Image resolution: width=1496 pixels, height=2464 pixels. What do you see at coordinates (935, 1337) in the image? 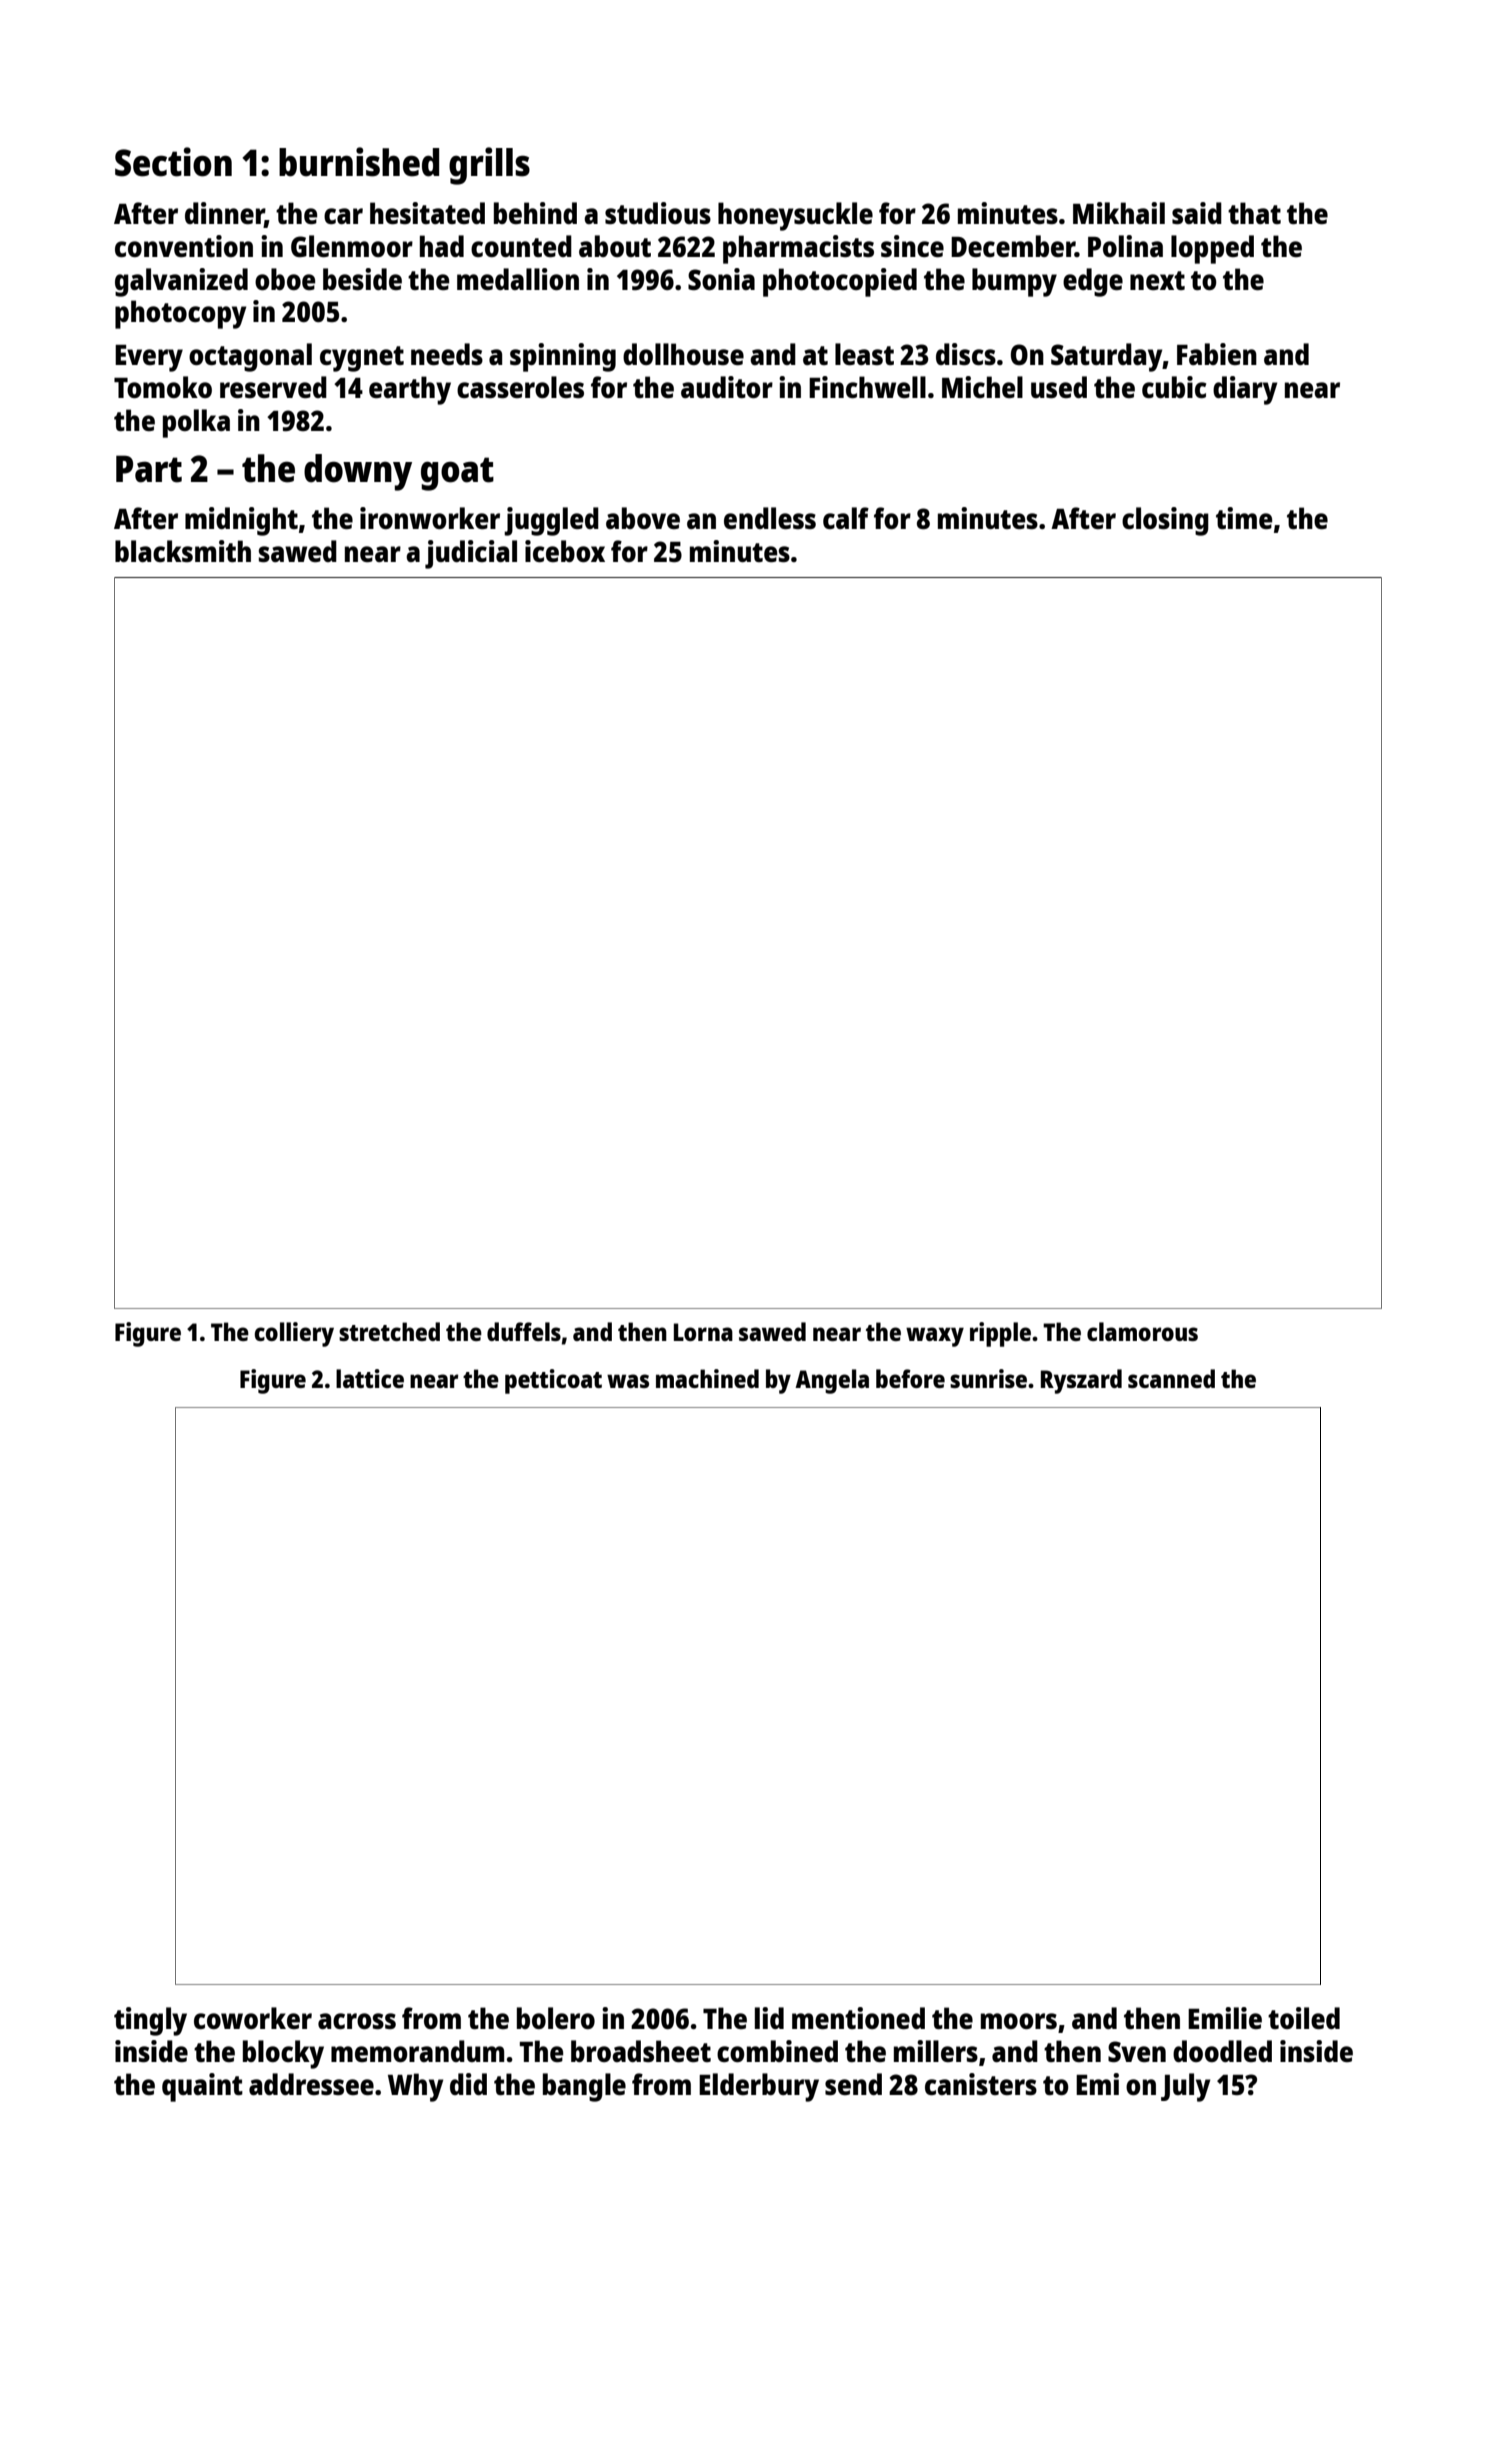
I see `waxy` at bounding box center [935, 1337].
